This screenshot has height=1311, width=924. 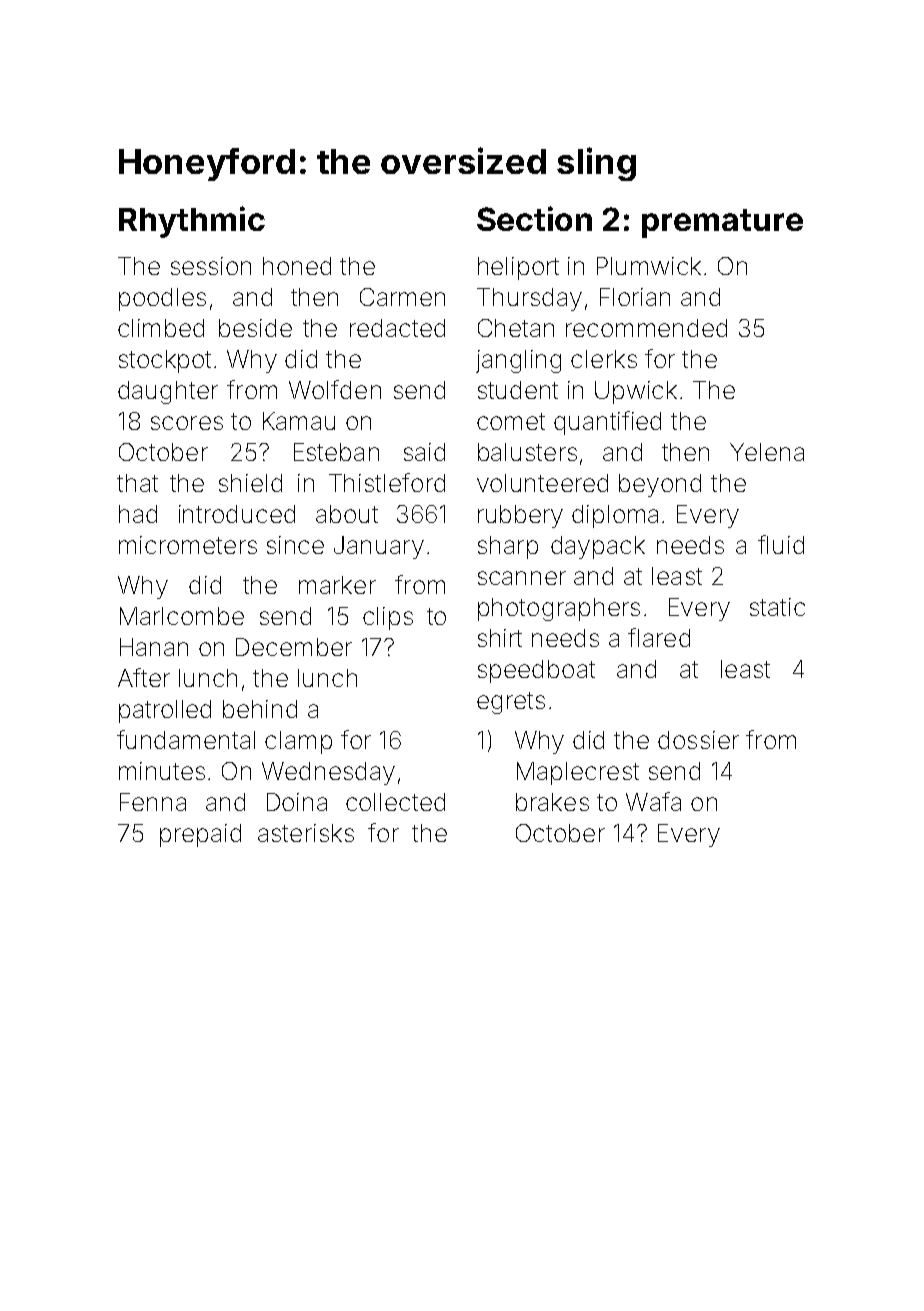 What do you see at coordinates (192, 222) in the screenshot?
I see `Rhythmic` at bounding box center [192, 222].
